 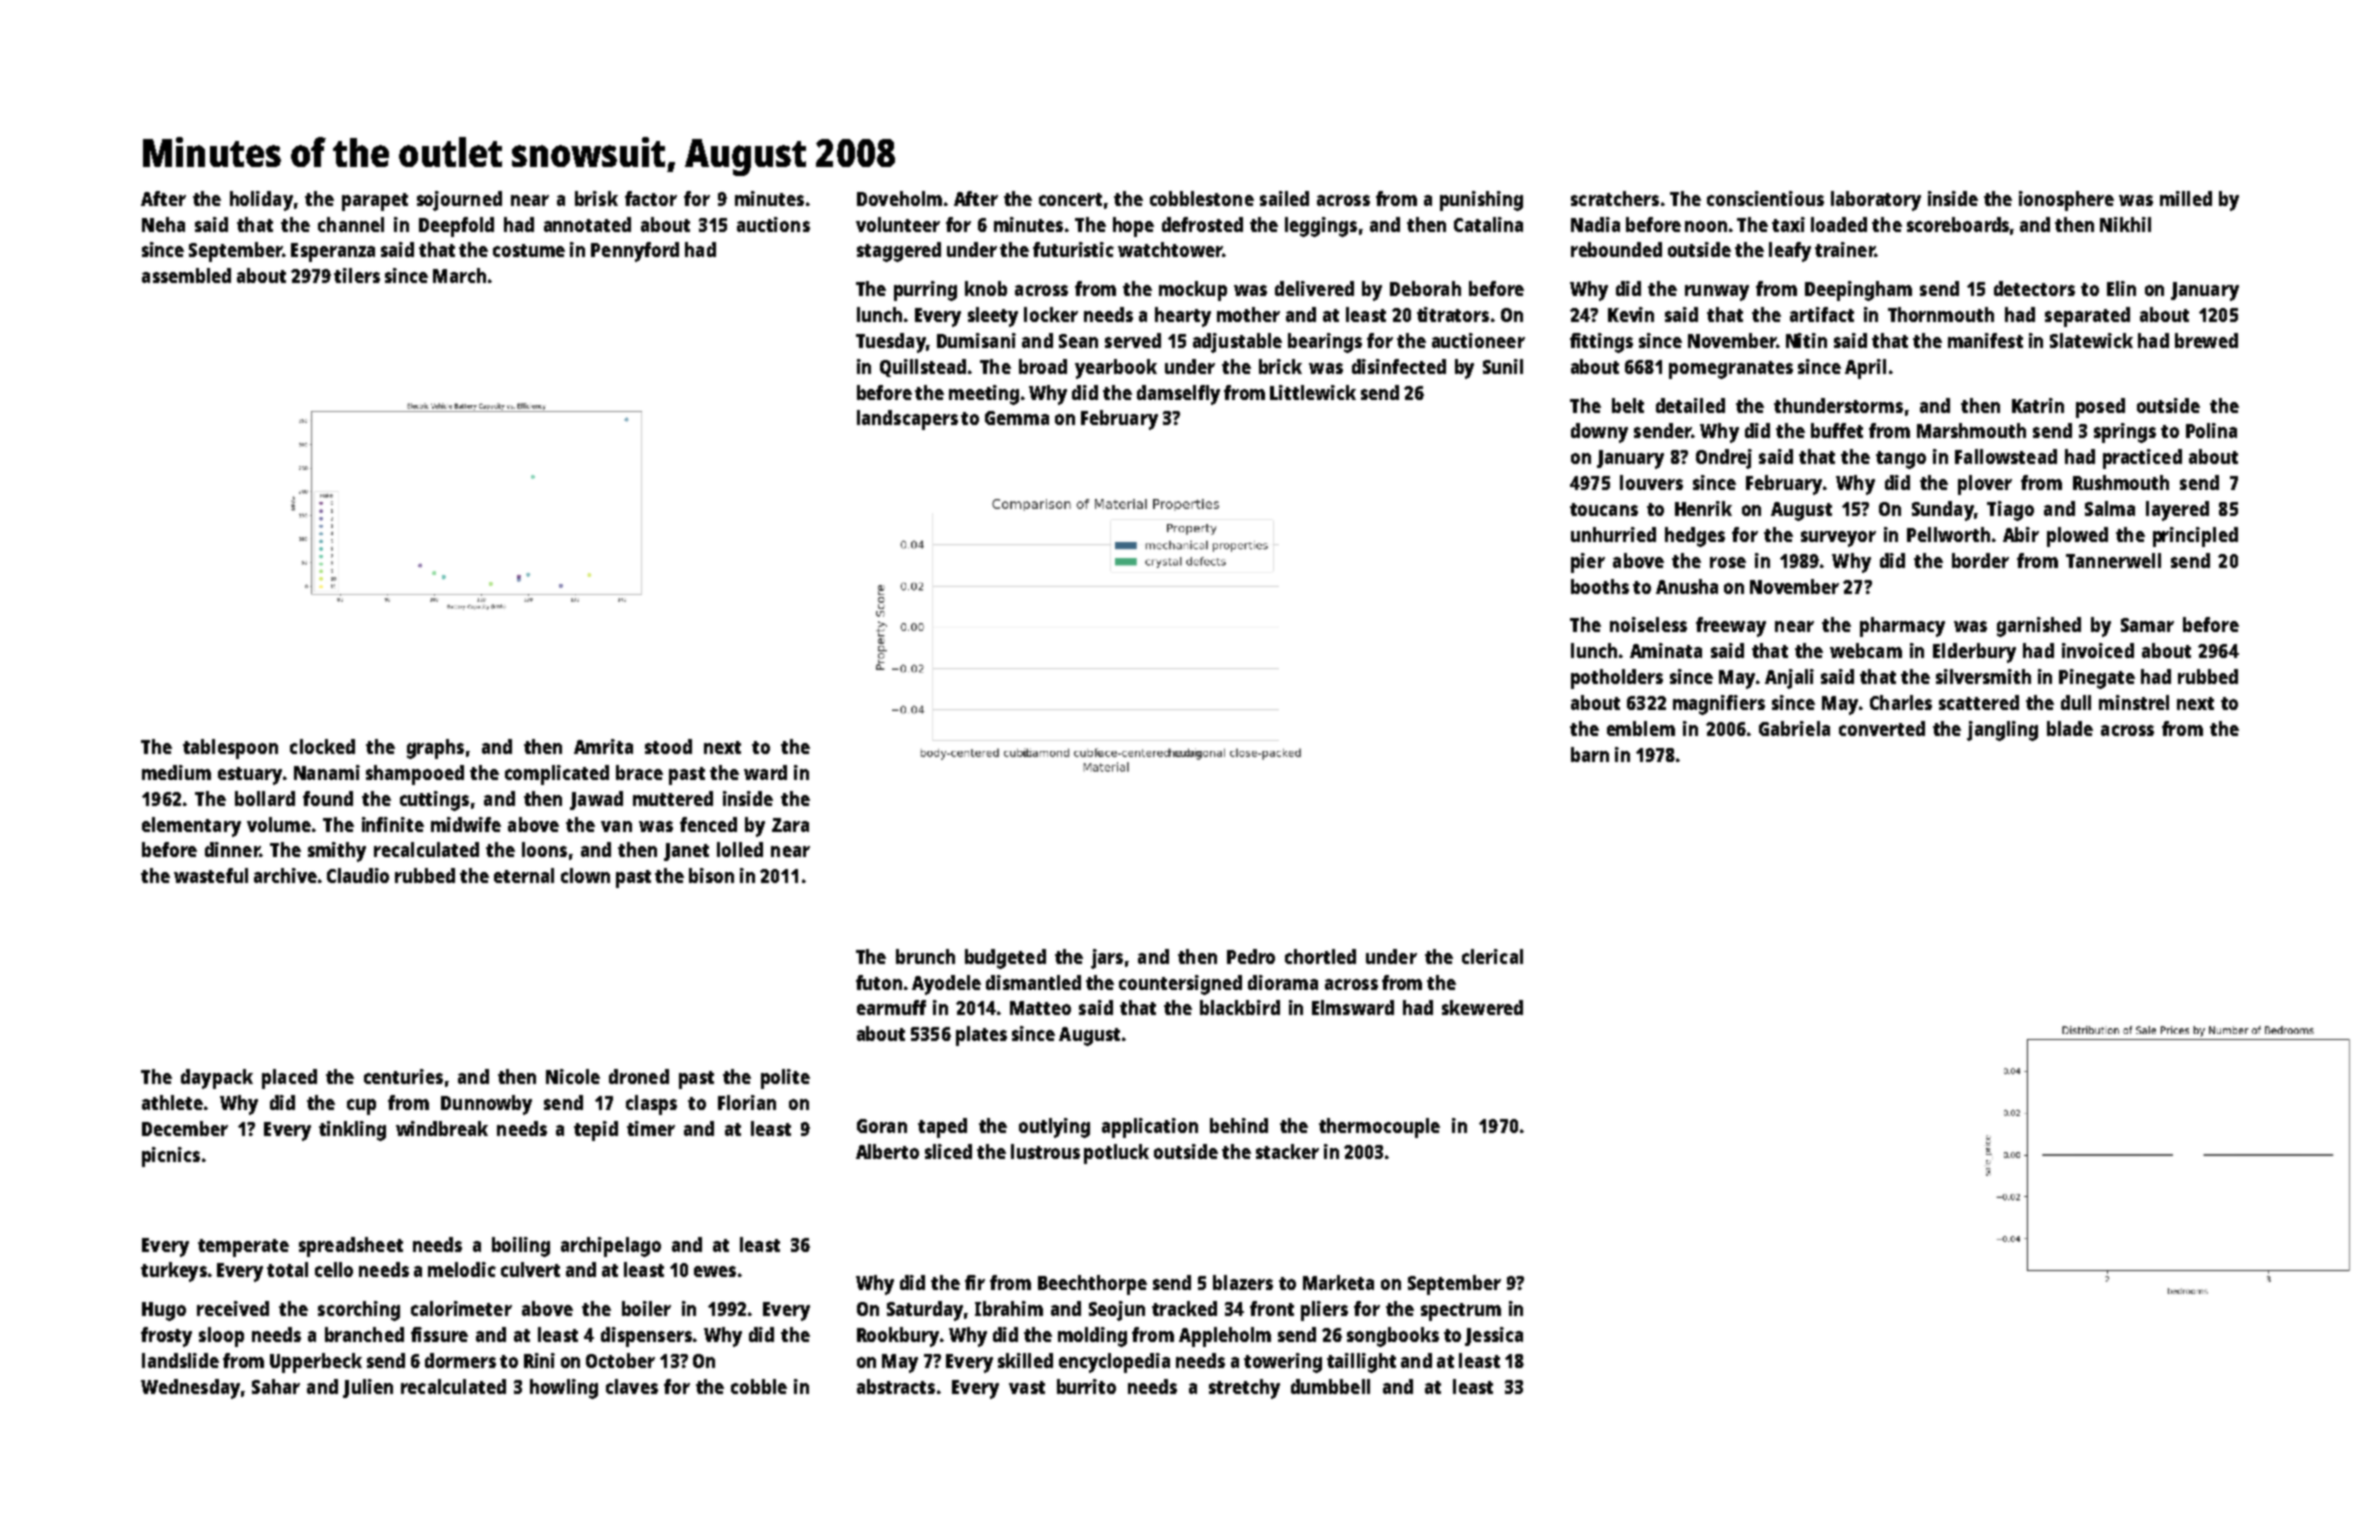 What do you see at coordinates (790, 825) in the page?
I see `Zara` at bounding box center [790, 825].
